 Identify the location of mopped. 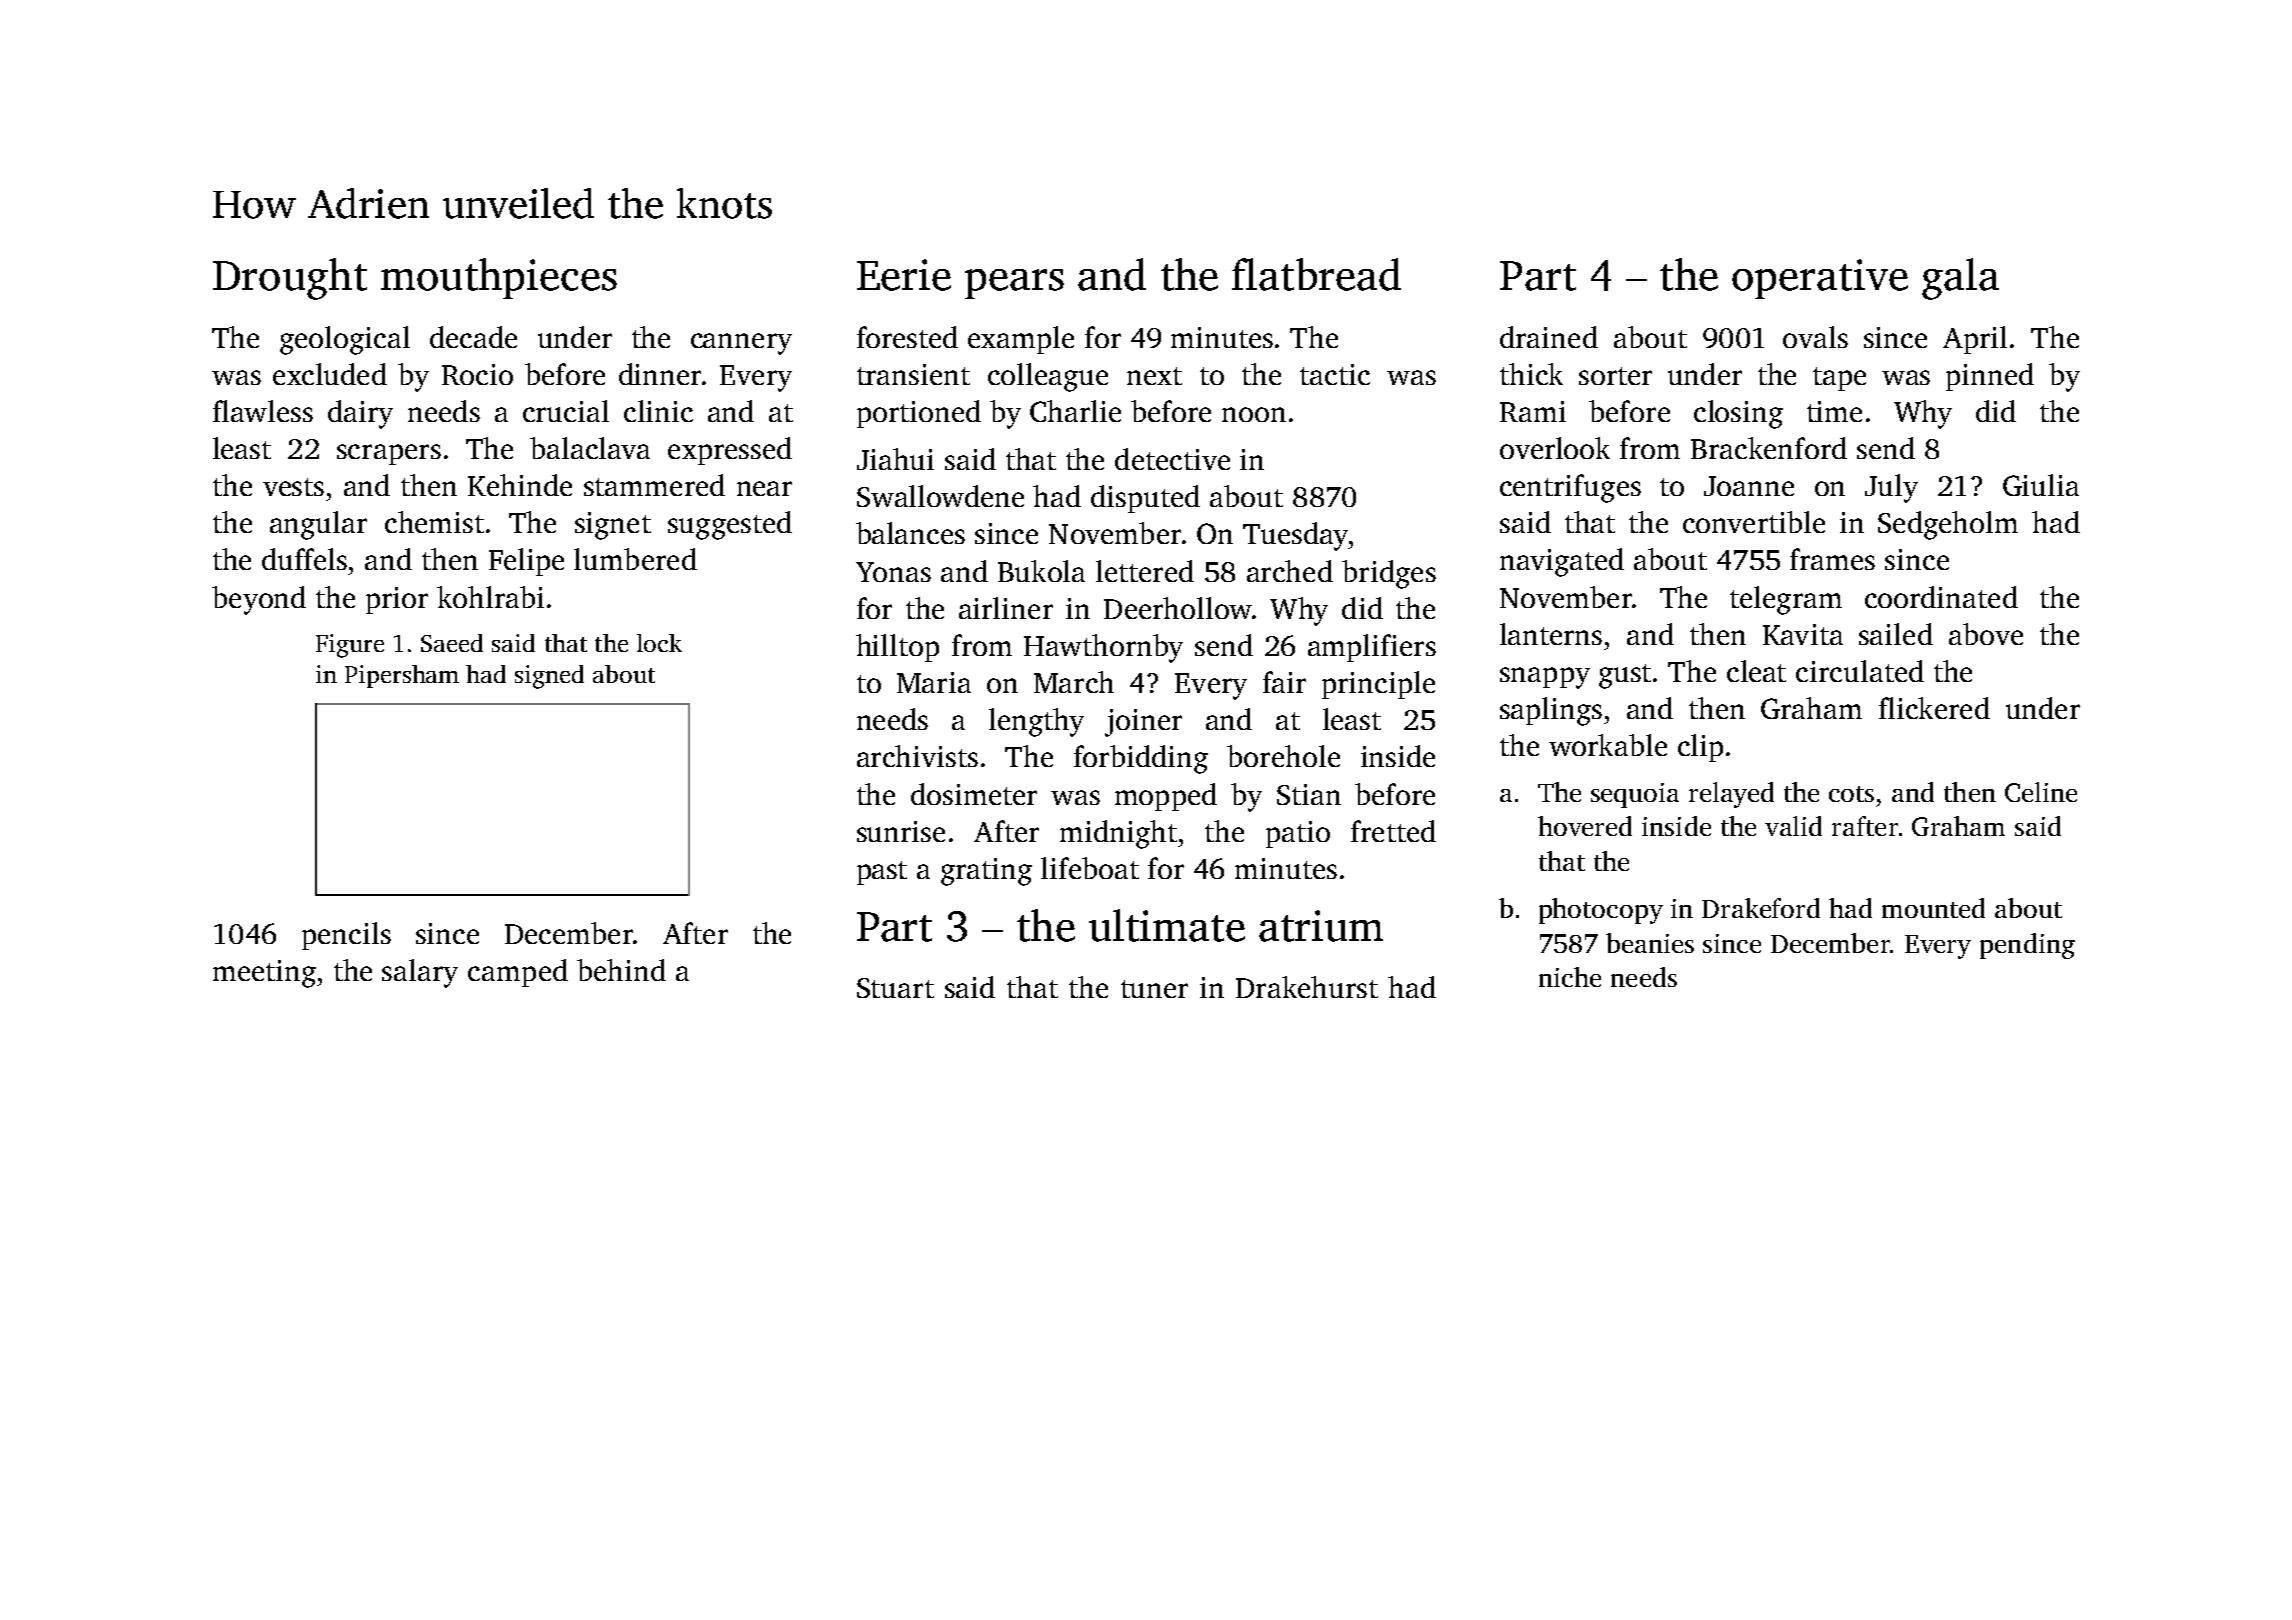
(1166, 797).
